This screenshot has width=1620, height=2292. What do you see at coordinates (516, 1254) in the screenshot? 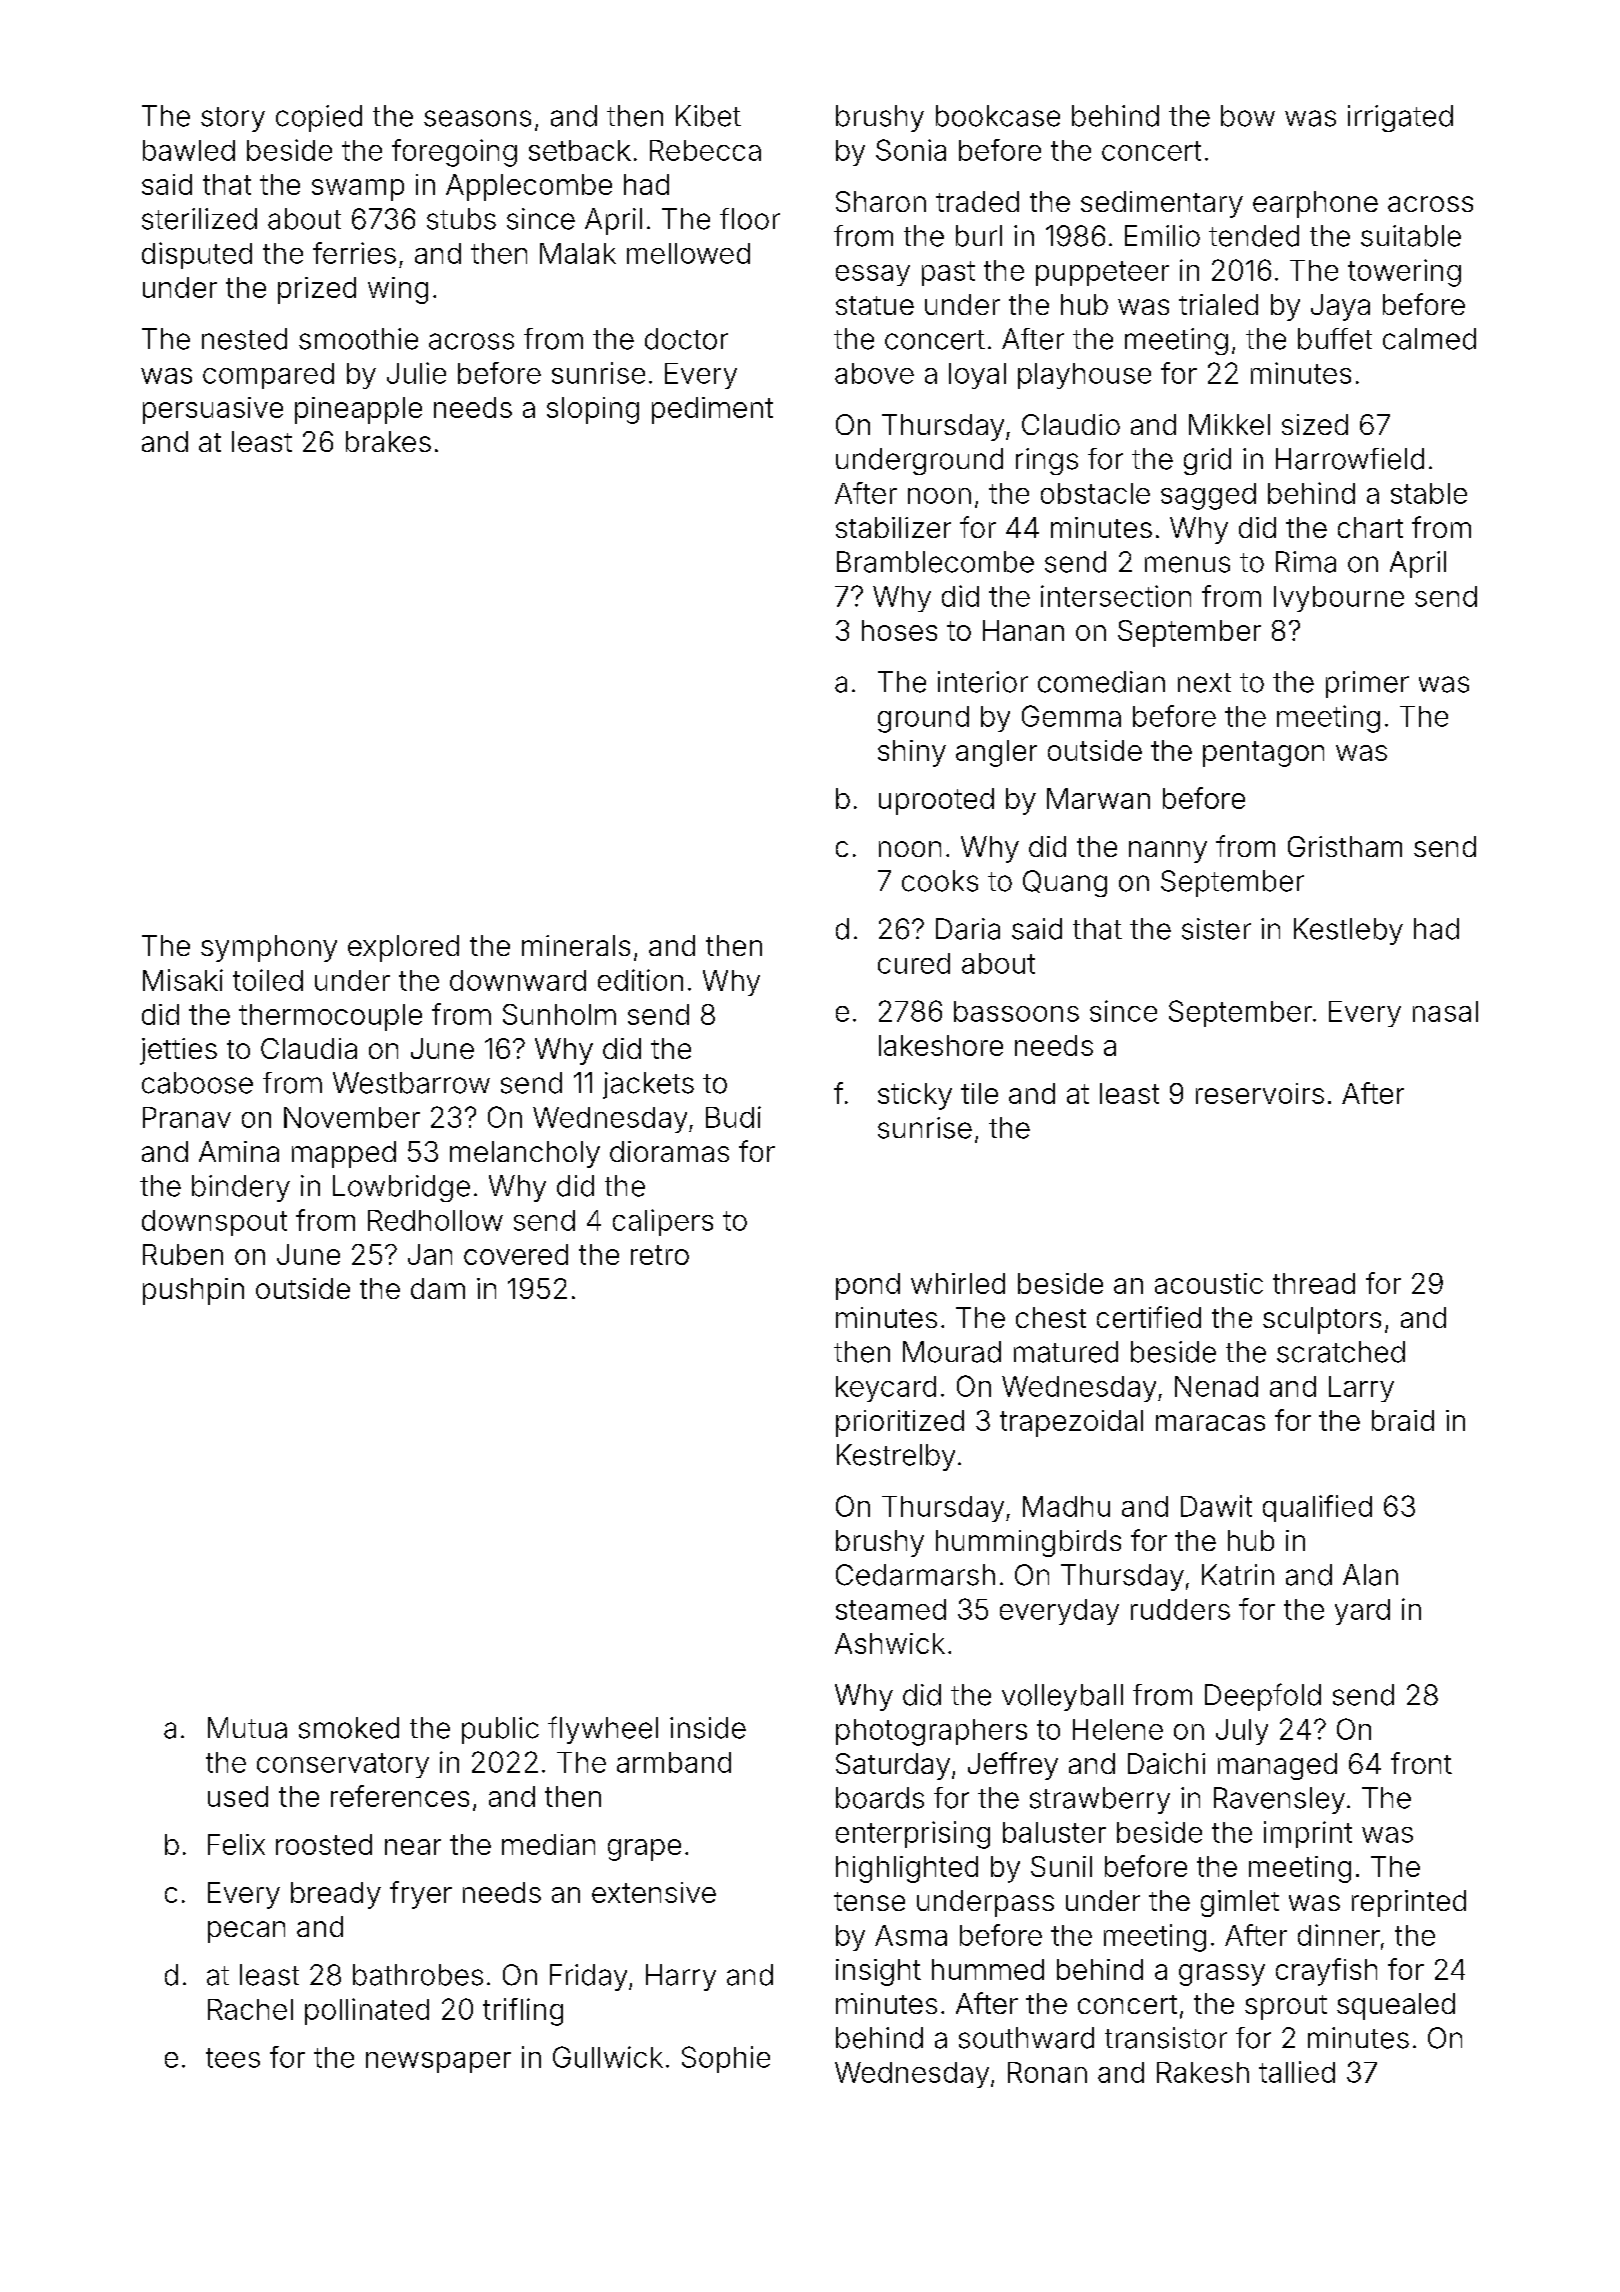
I see `covered` at bounding box center [516, 1254].
